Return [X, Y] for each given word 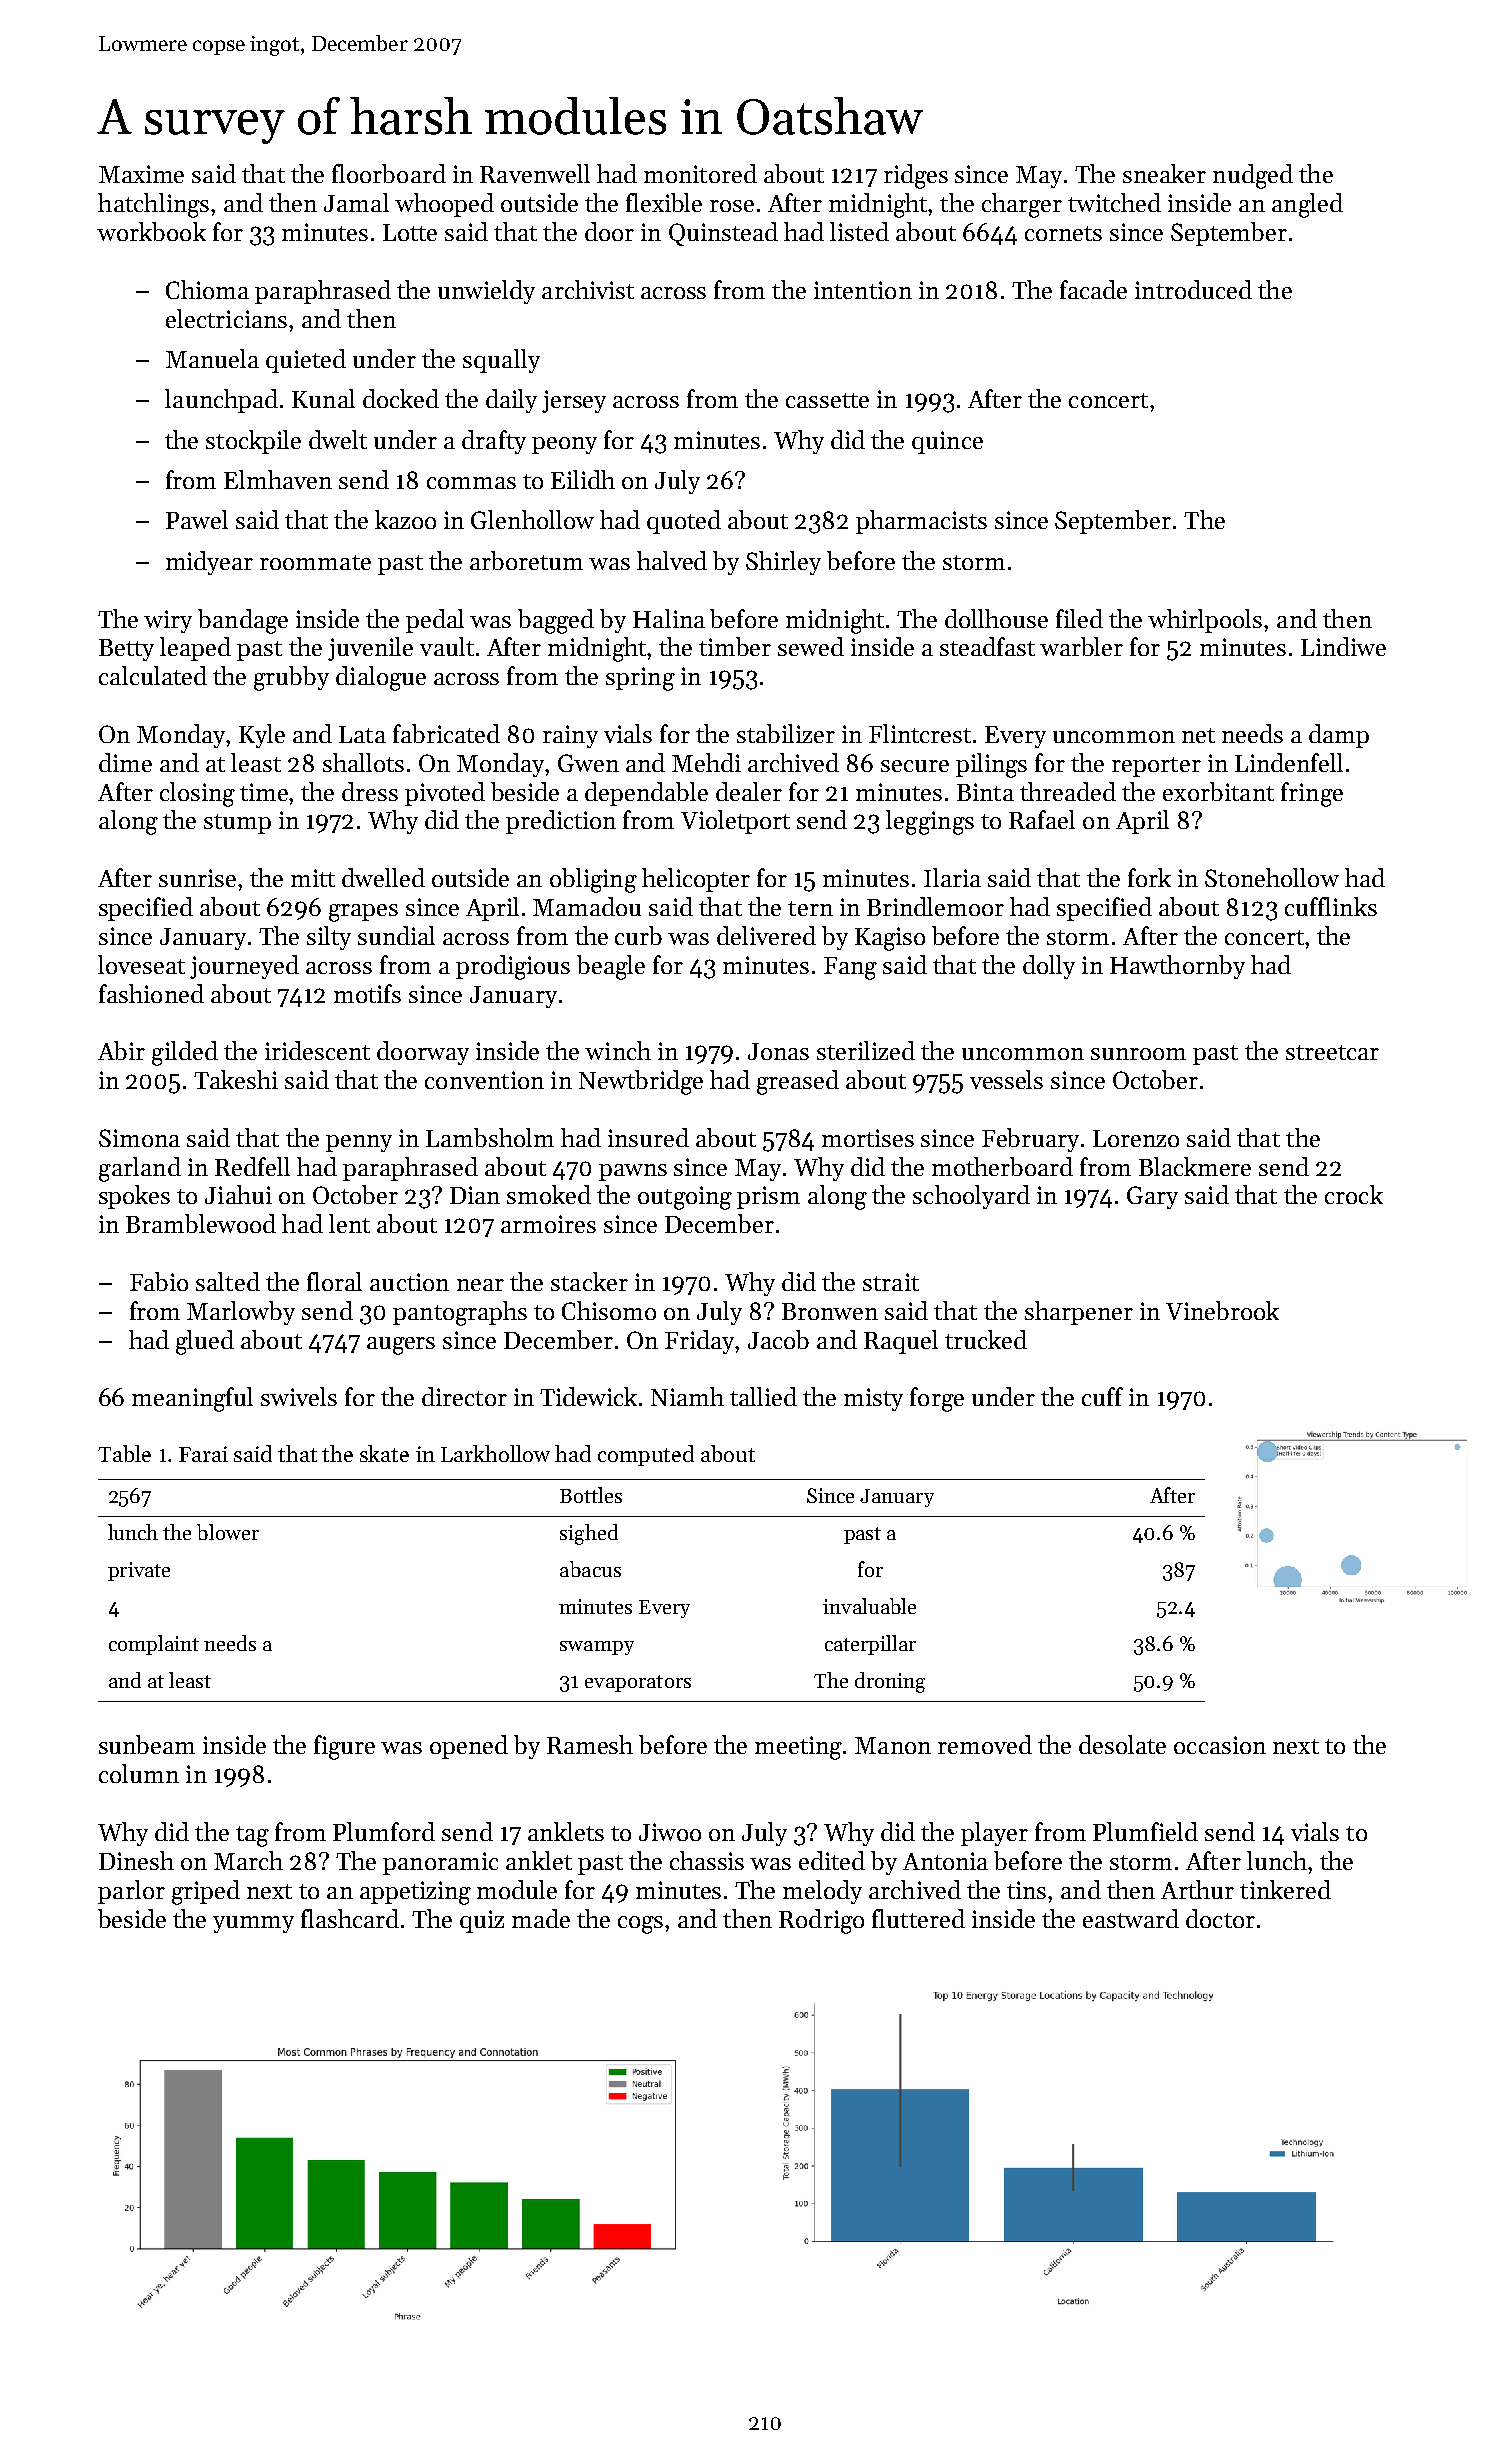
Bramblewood [201, 1223]
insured [648, 1137]
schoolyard [971, 1197]
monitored [700, 173]
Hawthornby [1177, 967]
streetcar [1332, 1052]
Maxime [141, 174]
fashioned [151, 993]
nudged [1253, 176]
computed [646, 1455]
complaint [154, 1645]
